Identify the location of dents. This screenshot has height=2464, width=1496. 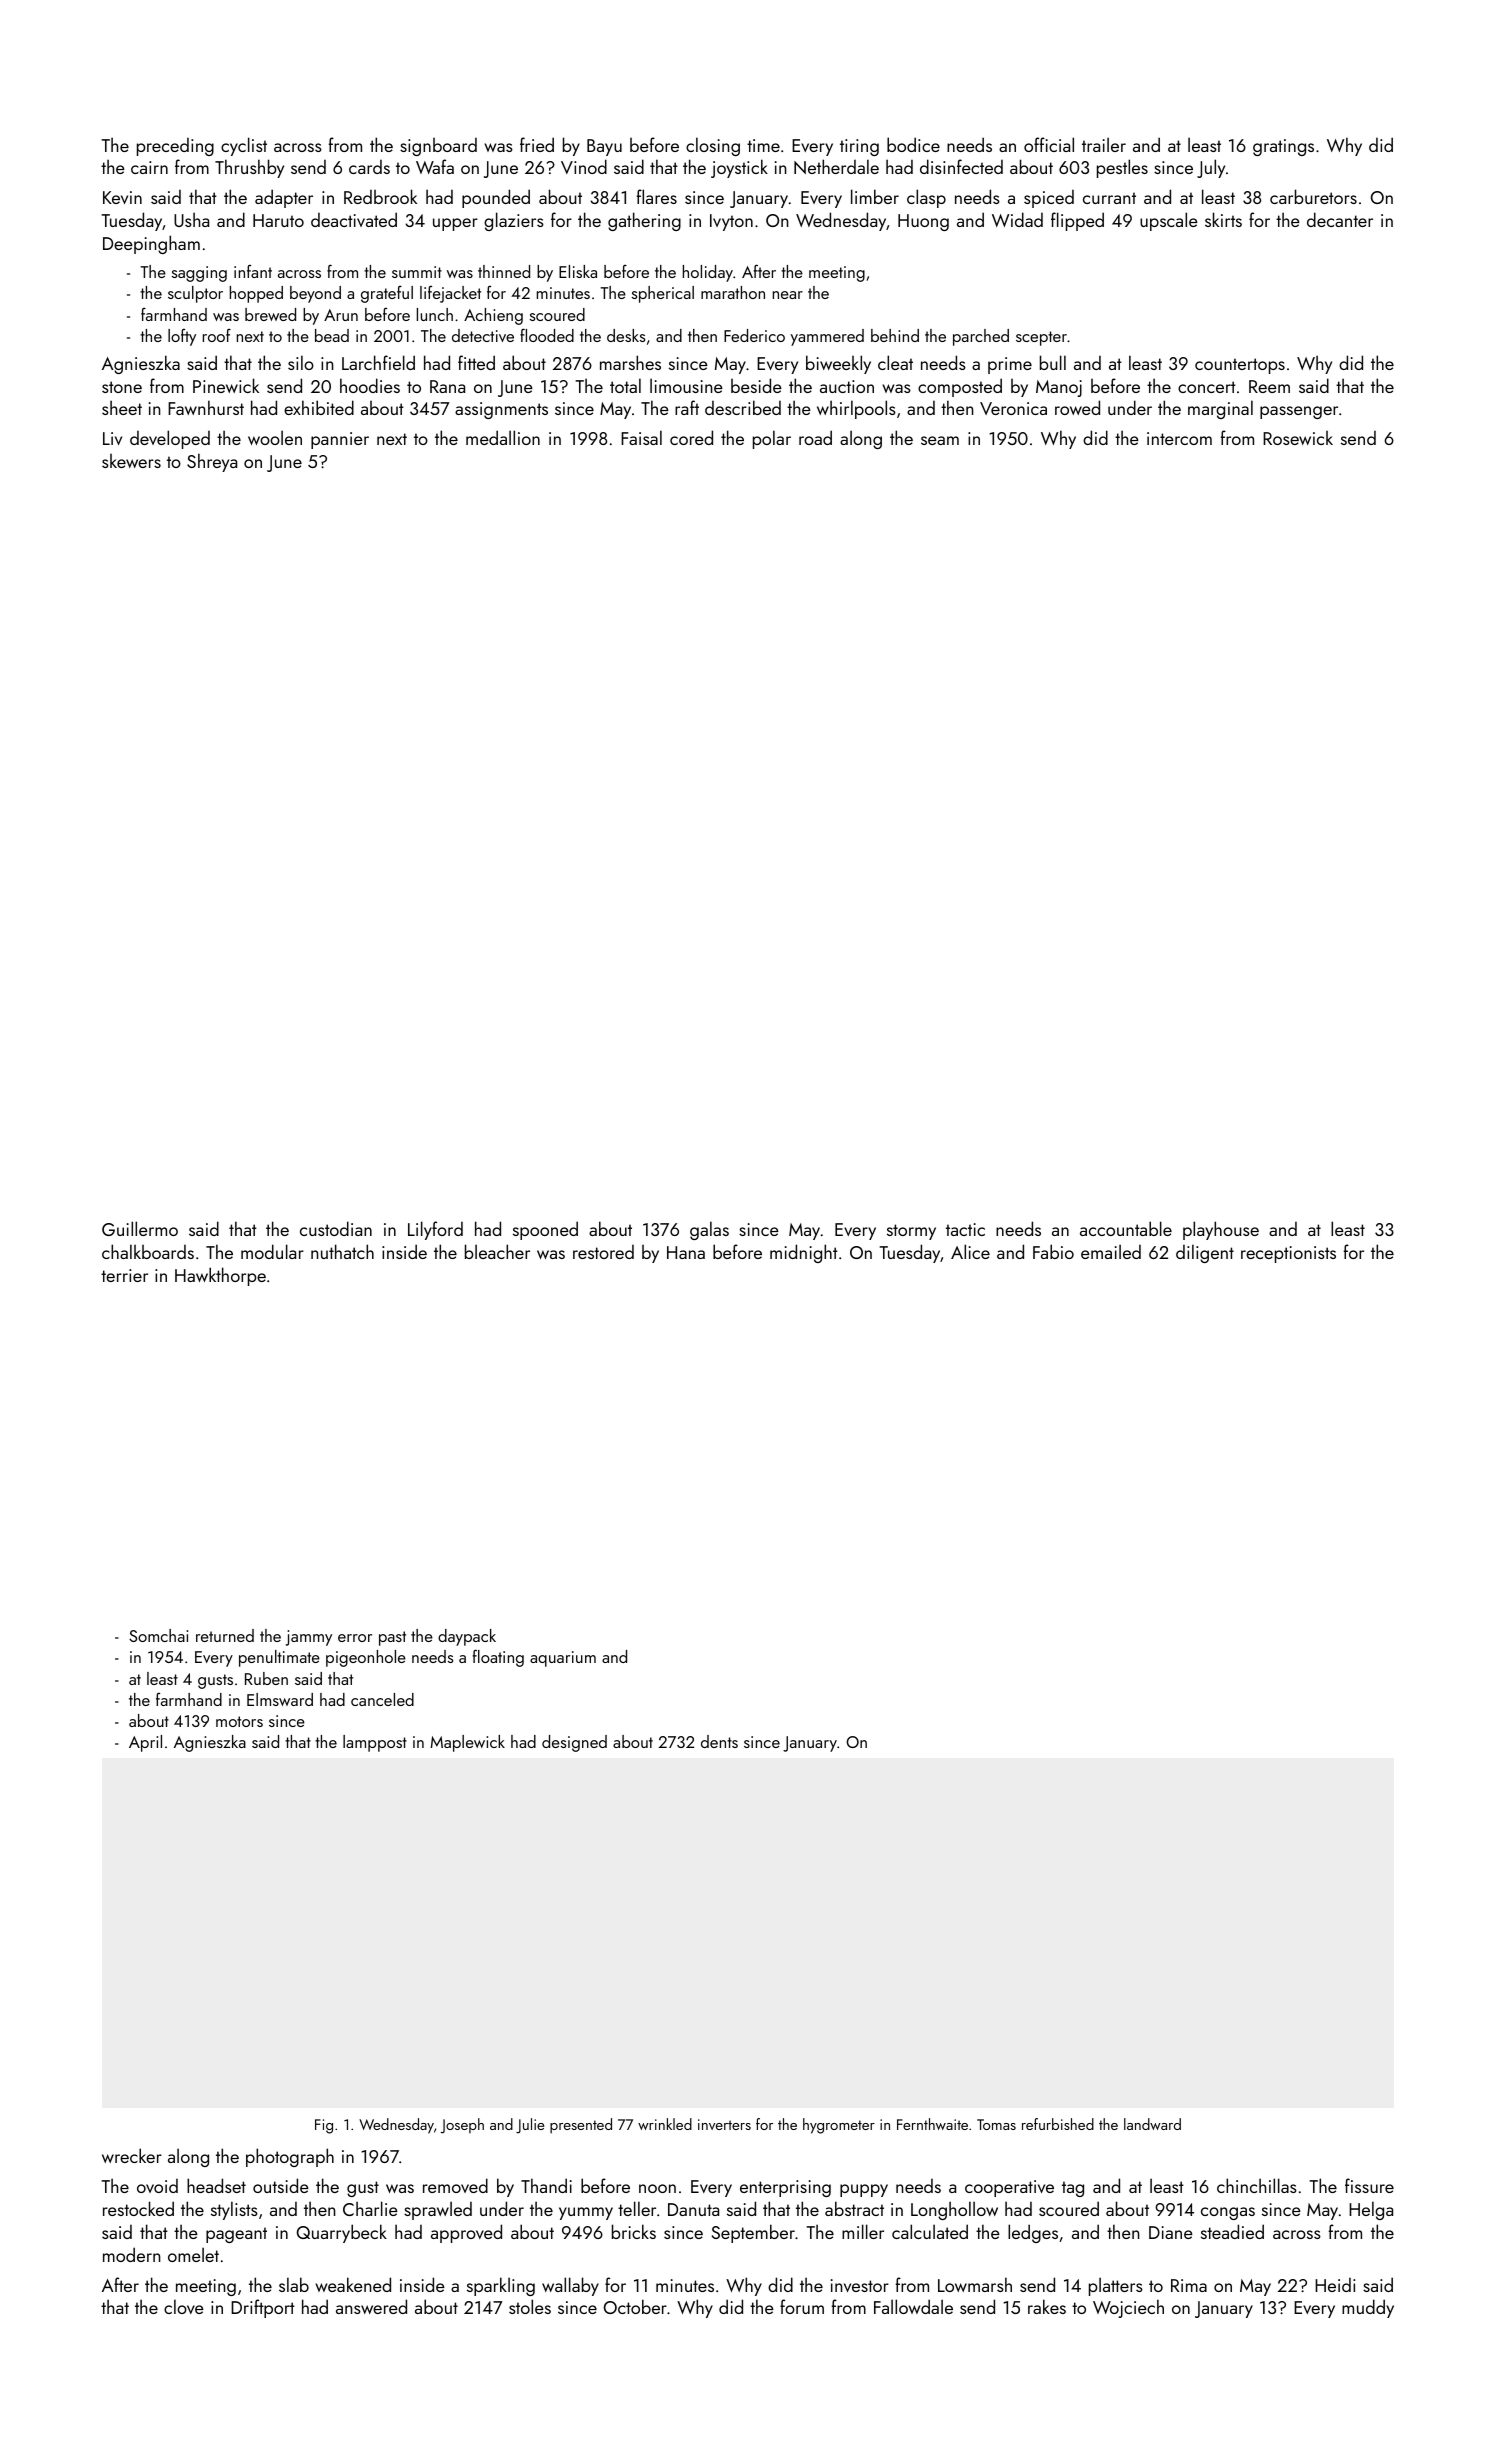
(719, 1741).
